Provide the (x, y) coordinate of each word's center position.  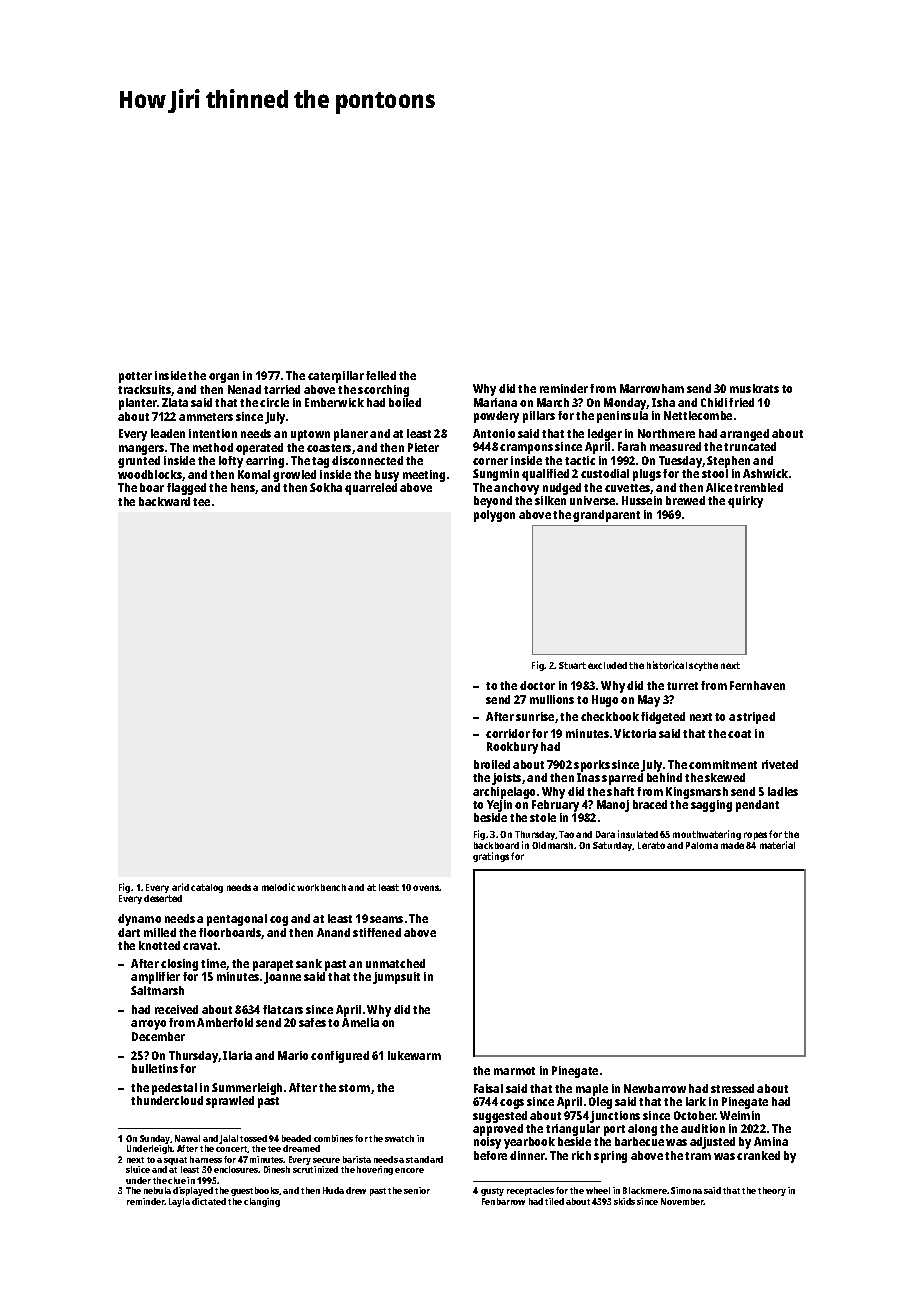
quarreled (371, 489)
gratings (491, 857)
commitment (723, 764)
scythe (703, 666)
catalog (207, 888)
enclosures (236, 1169)
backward (164, 501)
